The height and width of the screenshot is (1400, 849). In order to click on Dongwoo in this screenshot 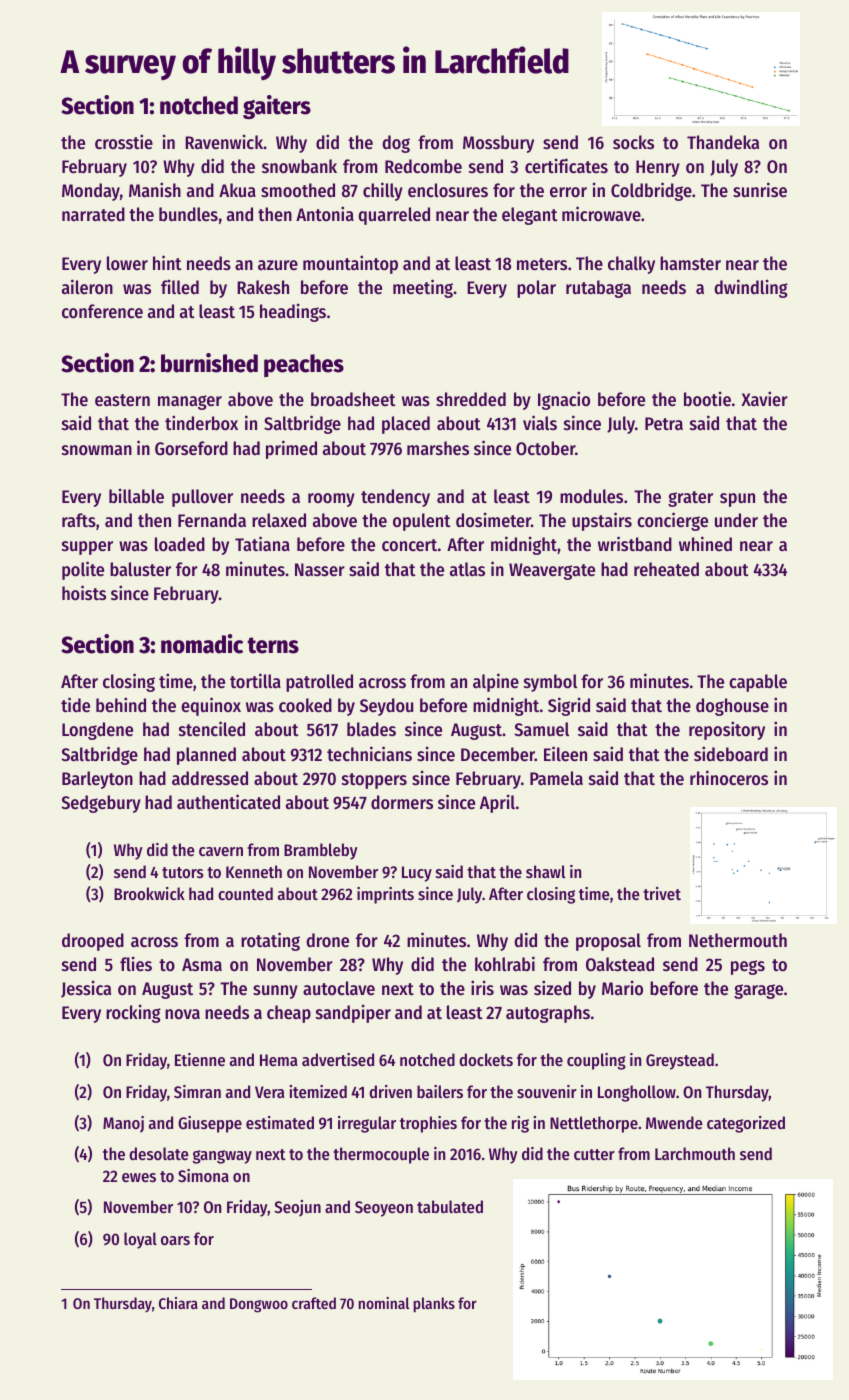, I will do `click(259, 1305)`.
